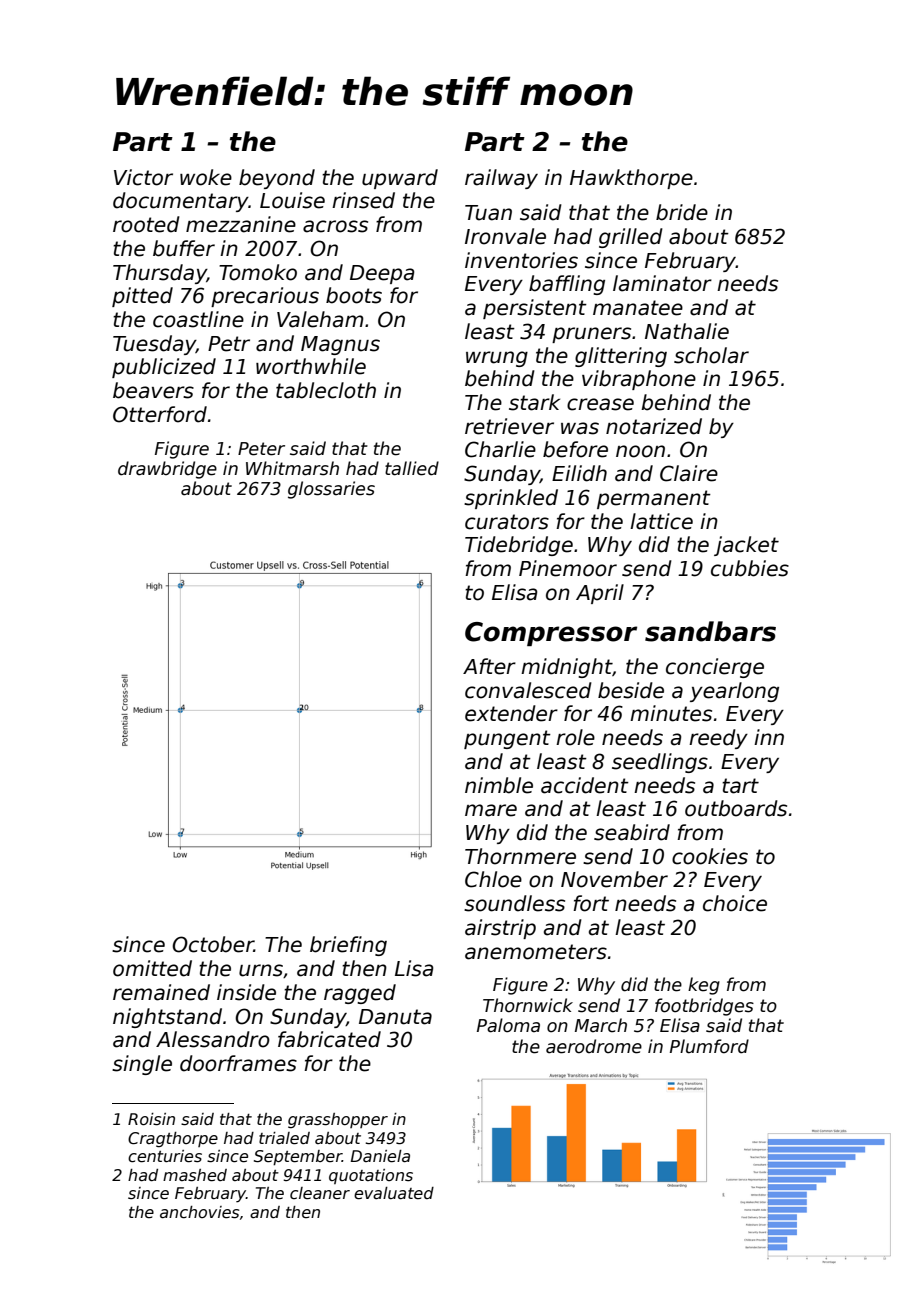 The height and width of the screenshot is (1316, 908). What do you see at coordinates (591, 903) in the screenshot?
I see `fort` at bounding box center [591, 903].
